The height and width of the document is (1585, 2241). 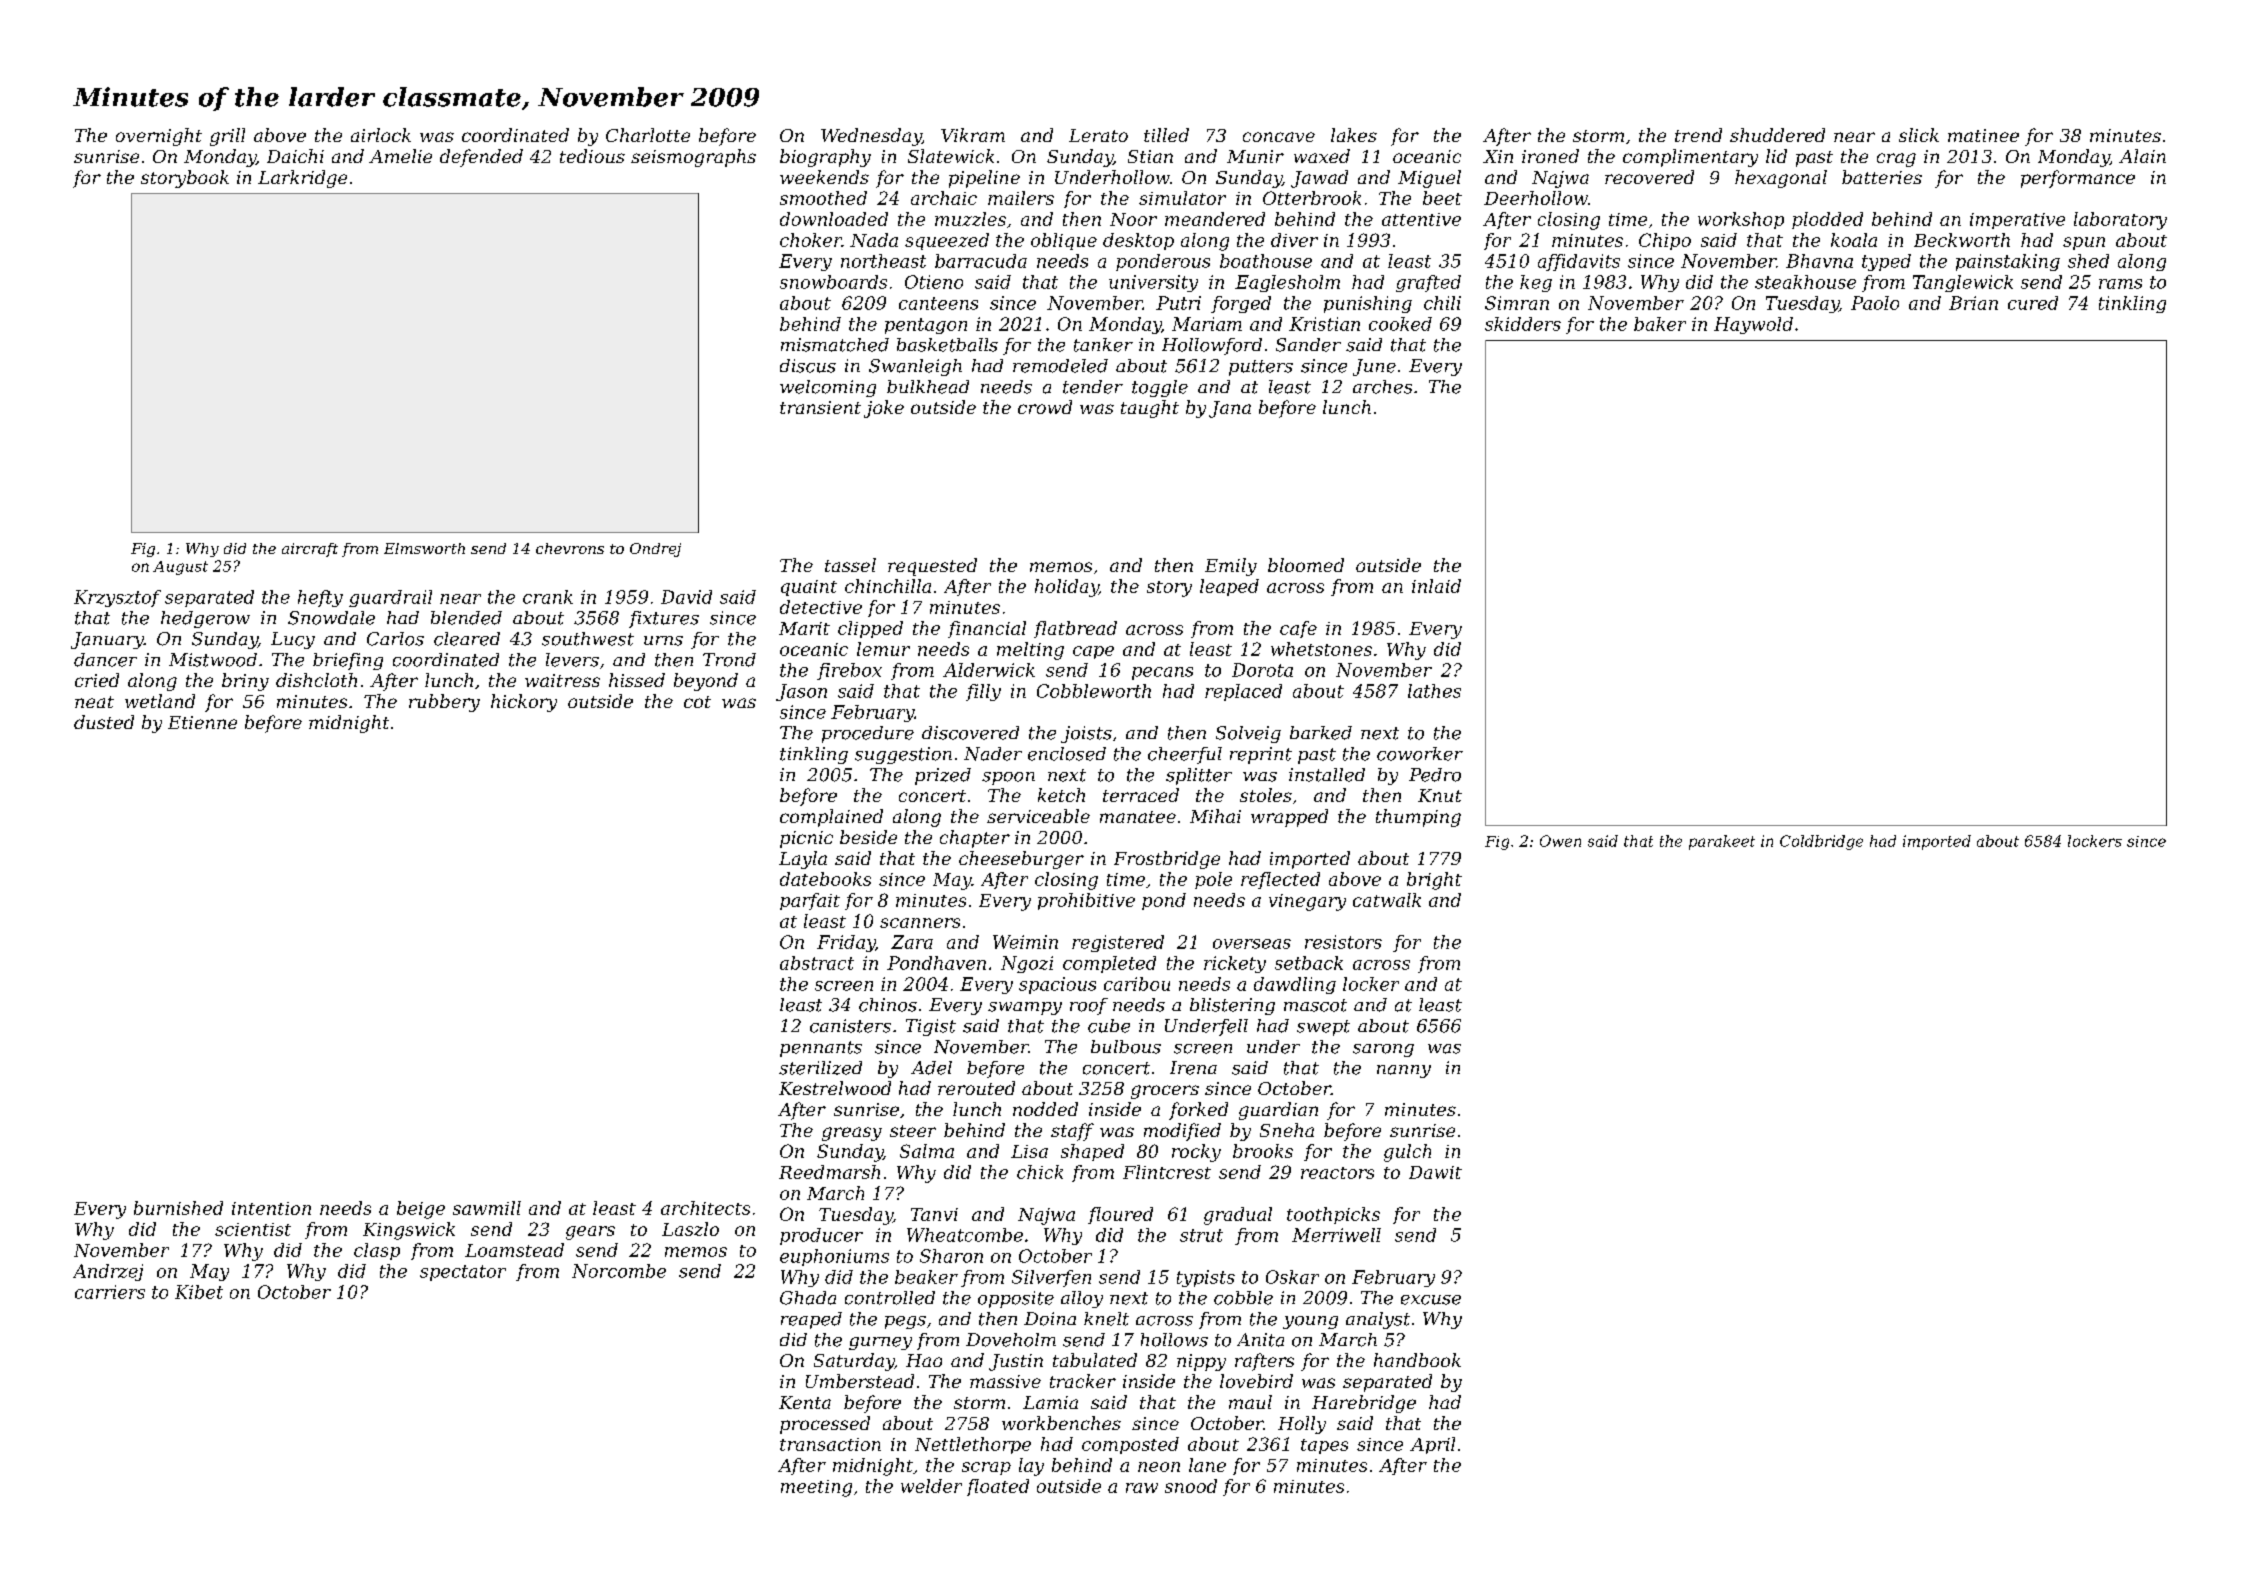 I want to click on toothpicks, so click(x=1333, y=1215).
